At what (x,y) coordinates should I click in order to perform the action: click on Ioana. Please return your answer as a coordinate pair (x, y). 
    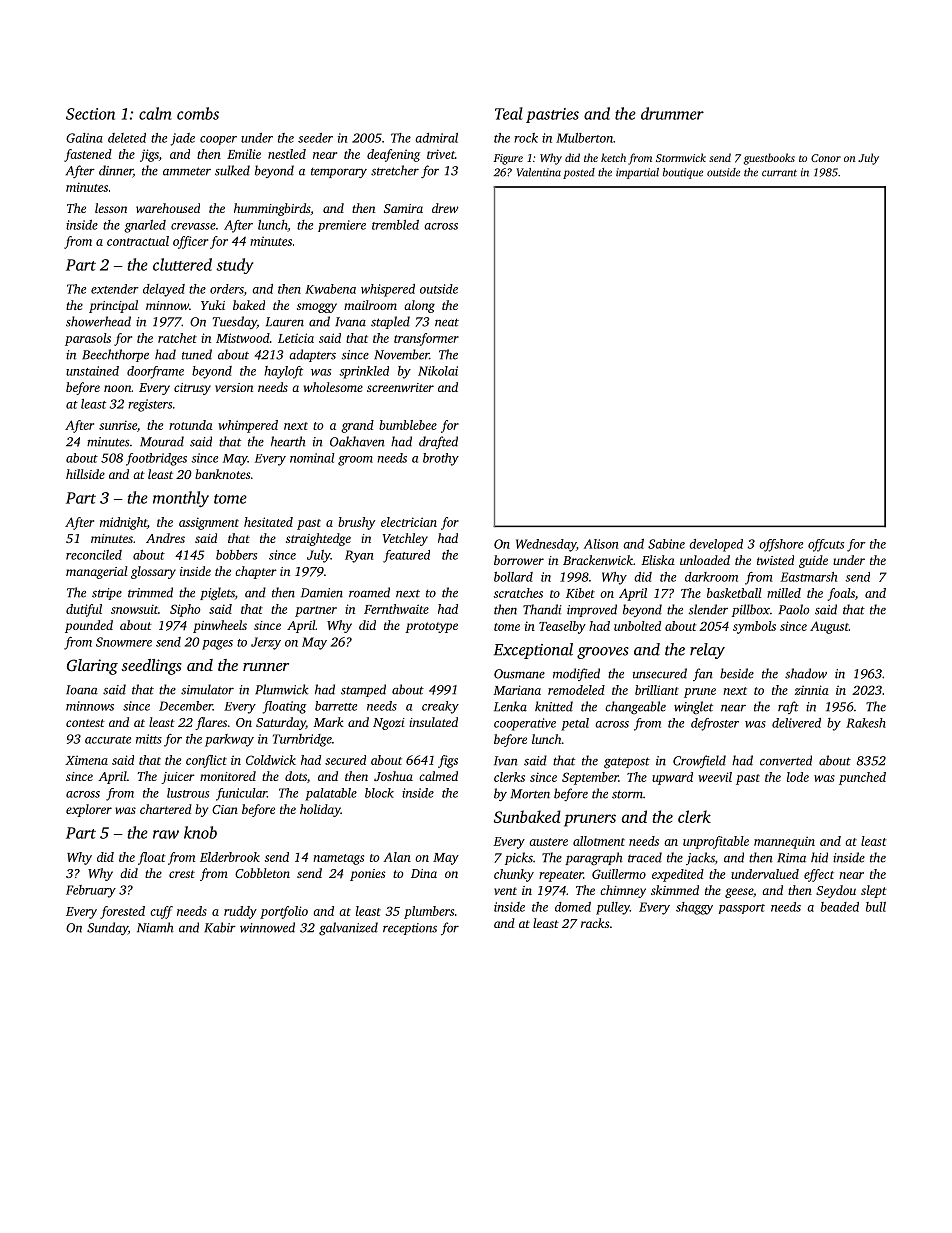
    Looking at the image, I should click on (82, 690).
